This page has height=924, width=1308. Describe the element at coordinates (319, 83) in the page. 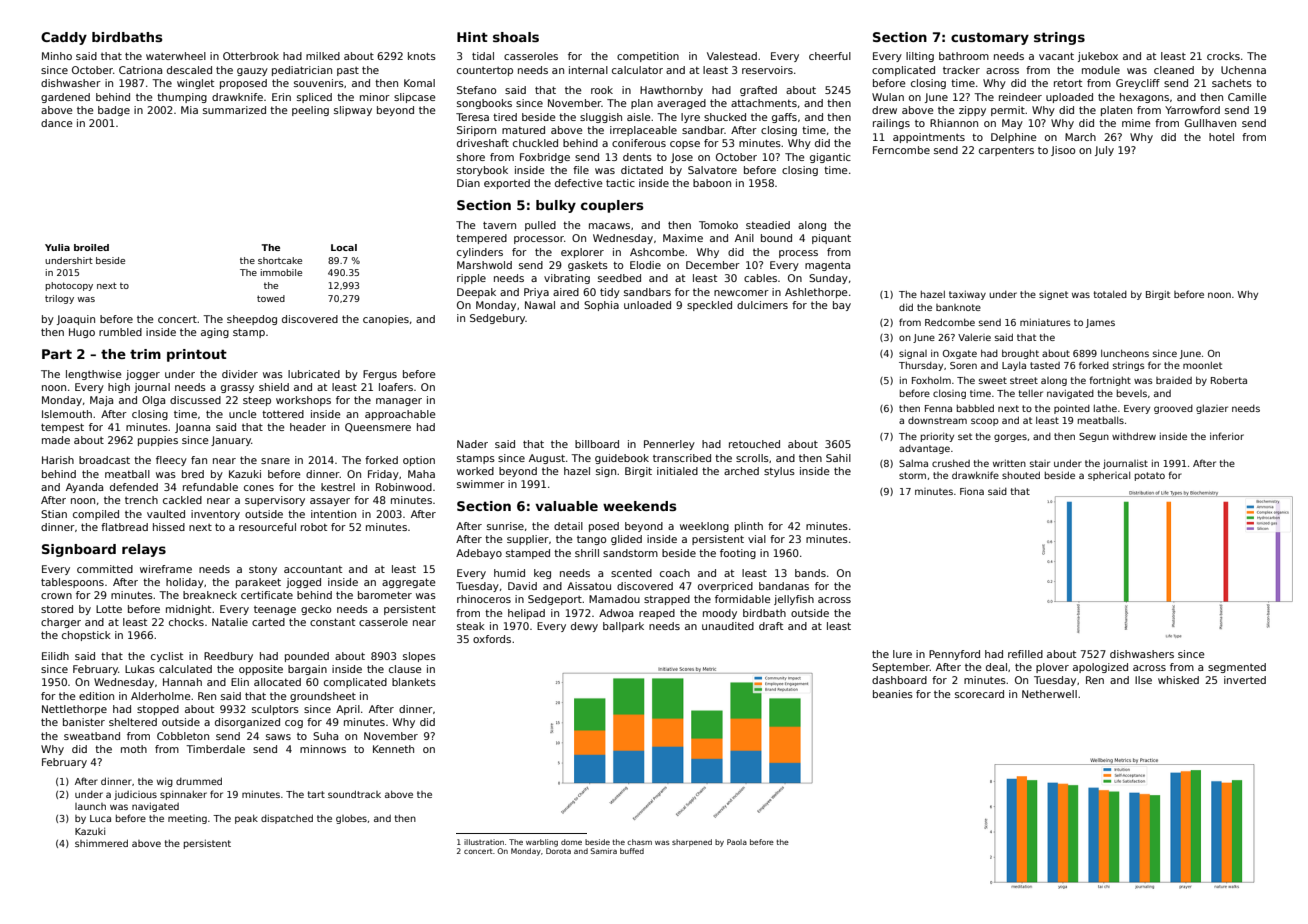

I see `souvenirs` at that location.
